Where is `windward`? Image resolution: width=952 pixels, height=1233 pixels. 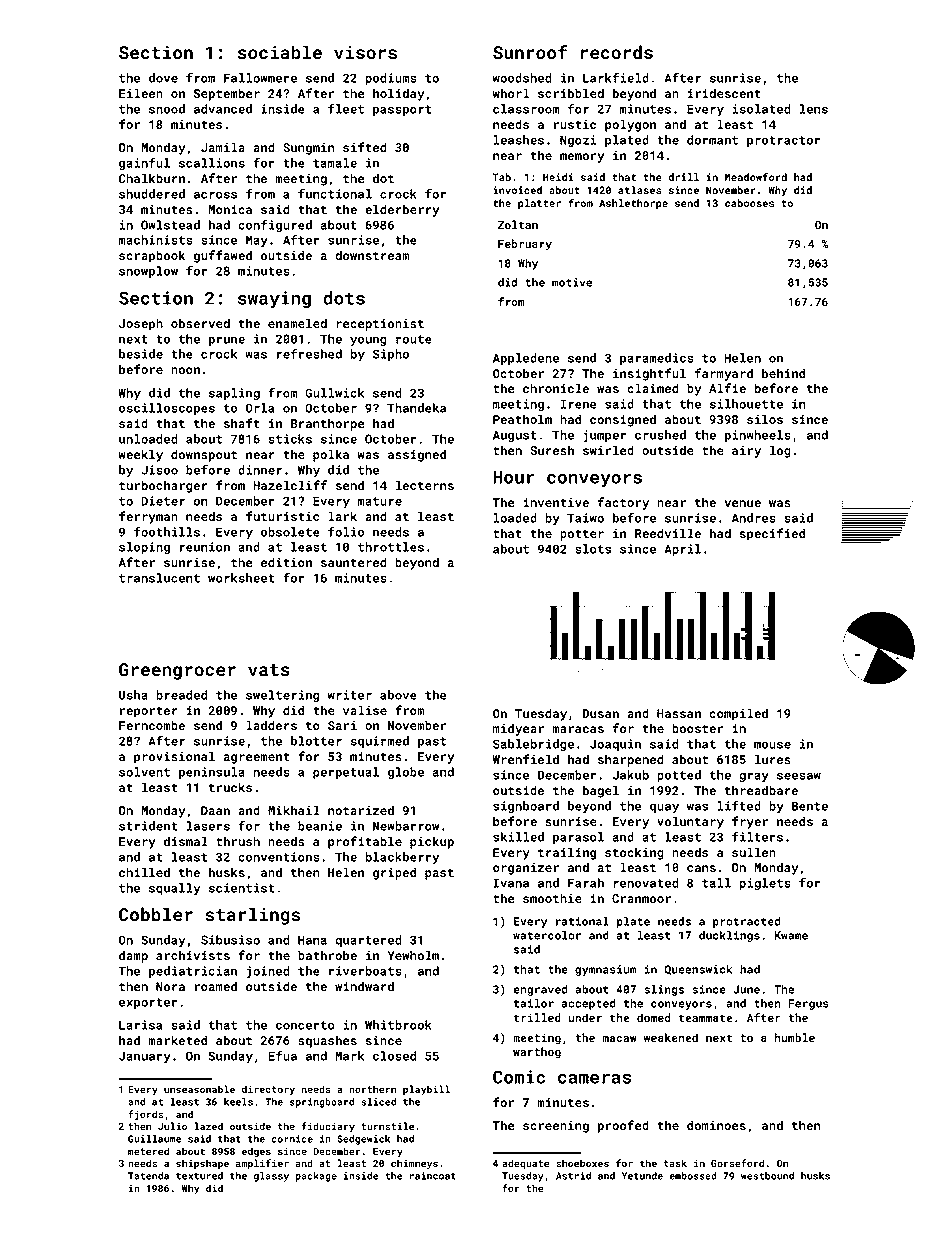
windward is located at coordinates (364, 986).
